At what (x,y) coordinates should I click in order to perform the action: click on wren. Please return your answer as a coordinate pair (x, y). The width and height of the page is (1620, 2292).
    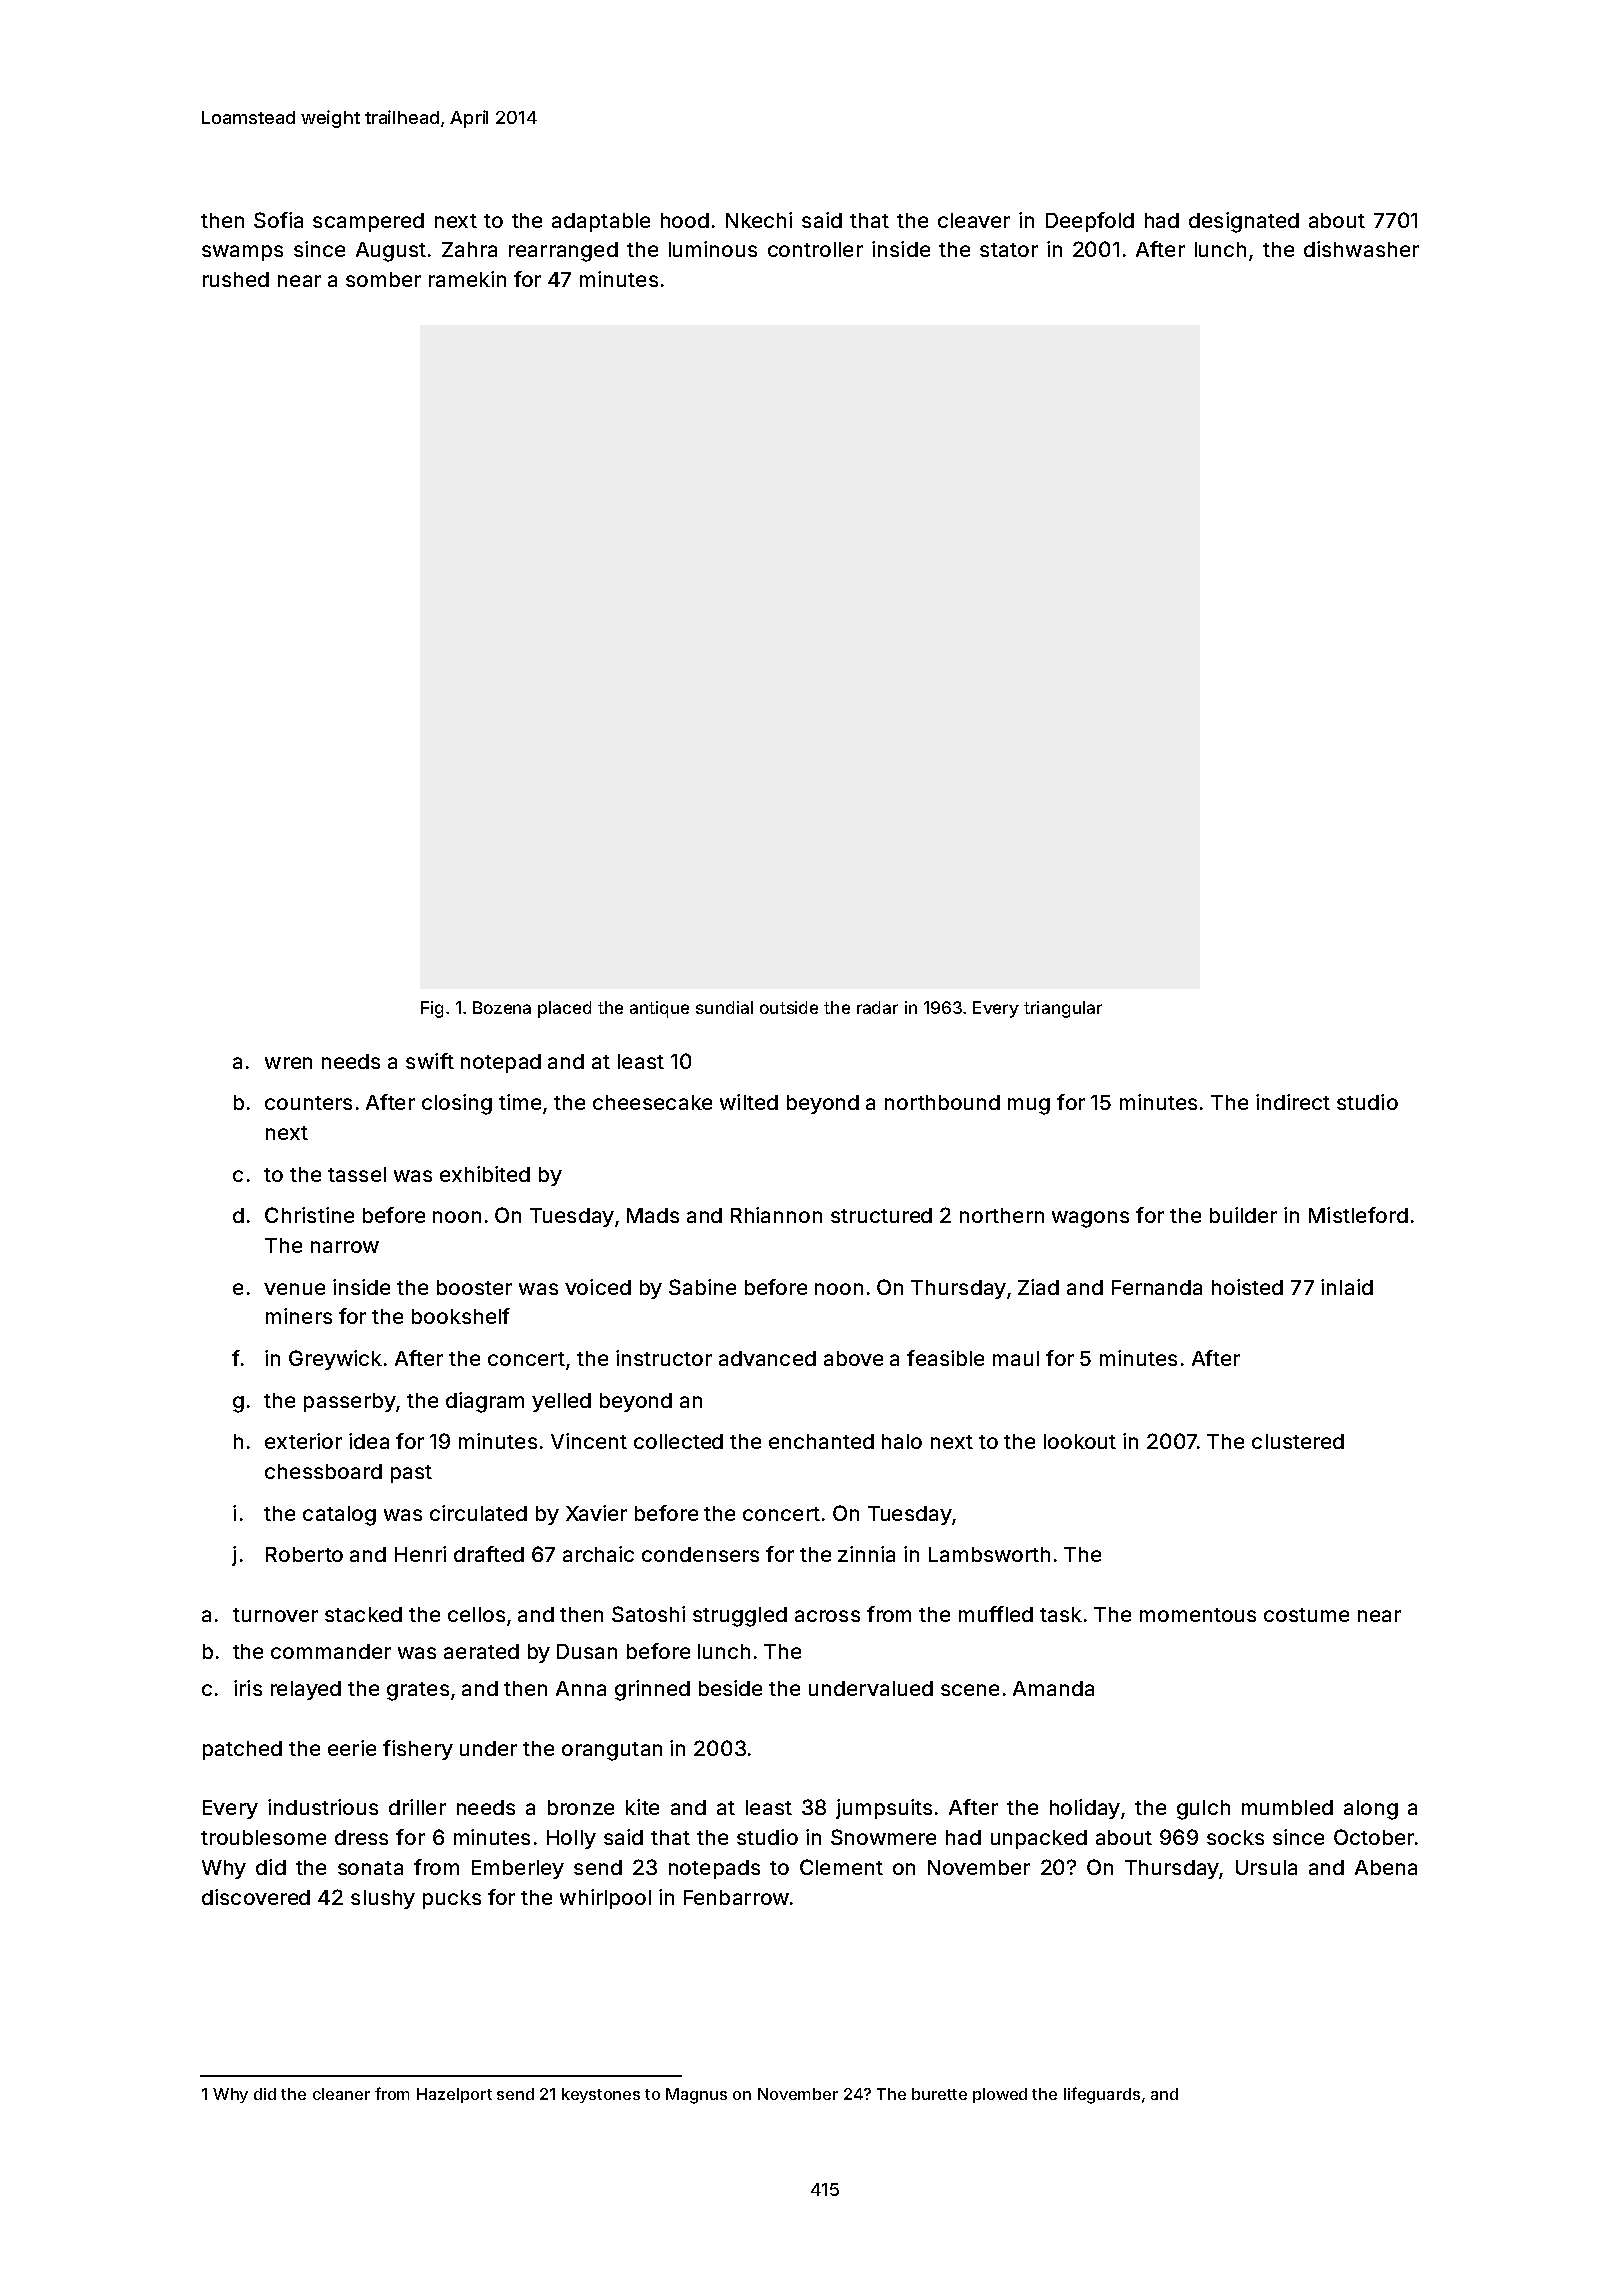
    Looking at the image, I should click on (288, 1063).
